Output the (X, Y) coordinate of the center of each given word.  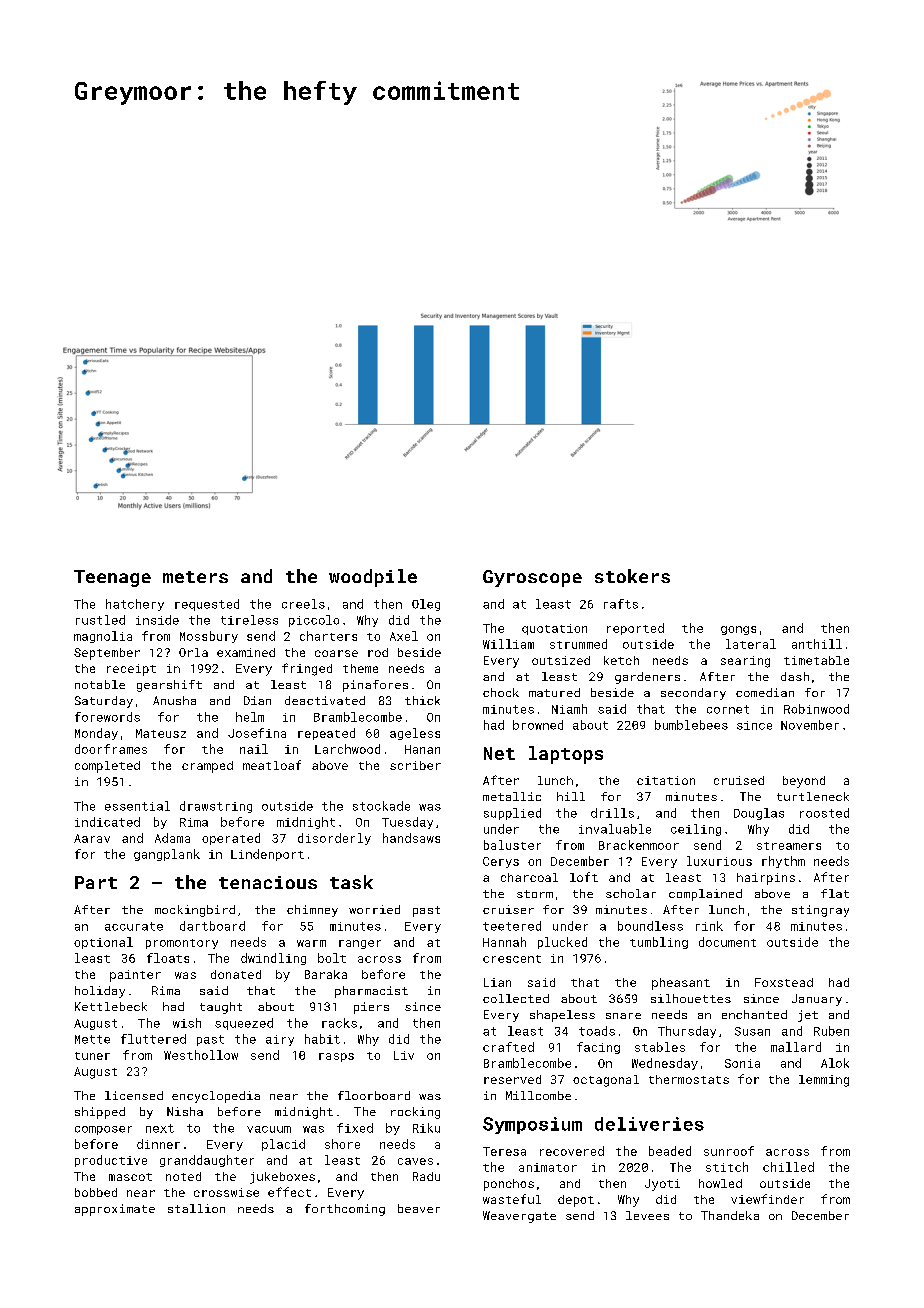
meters (195, 577)
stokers (632, 576)
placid (283, 1145)
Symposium (532, 1125)
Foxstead (784, 982)
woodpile (373, 578)
